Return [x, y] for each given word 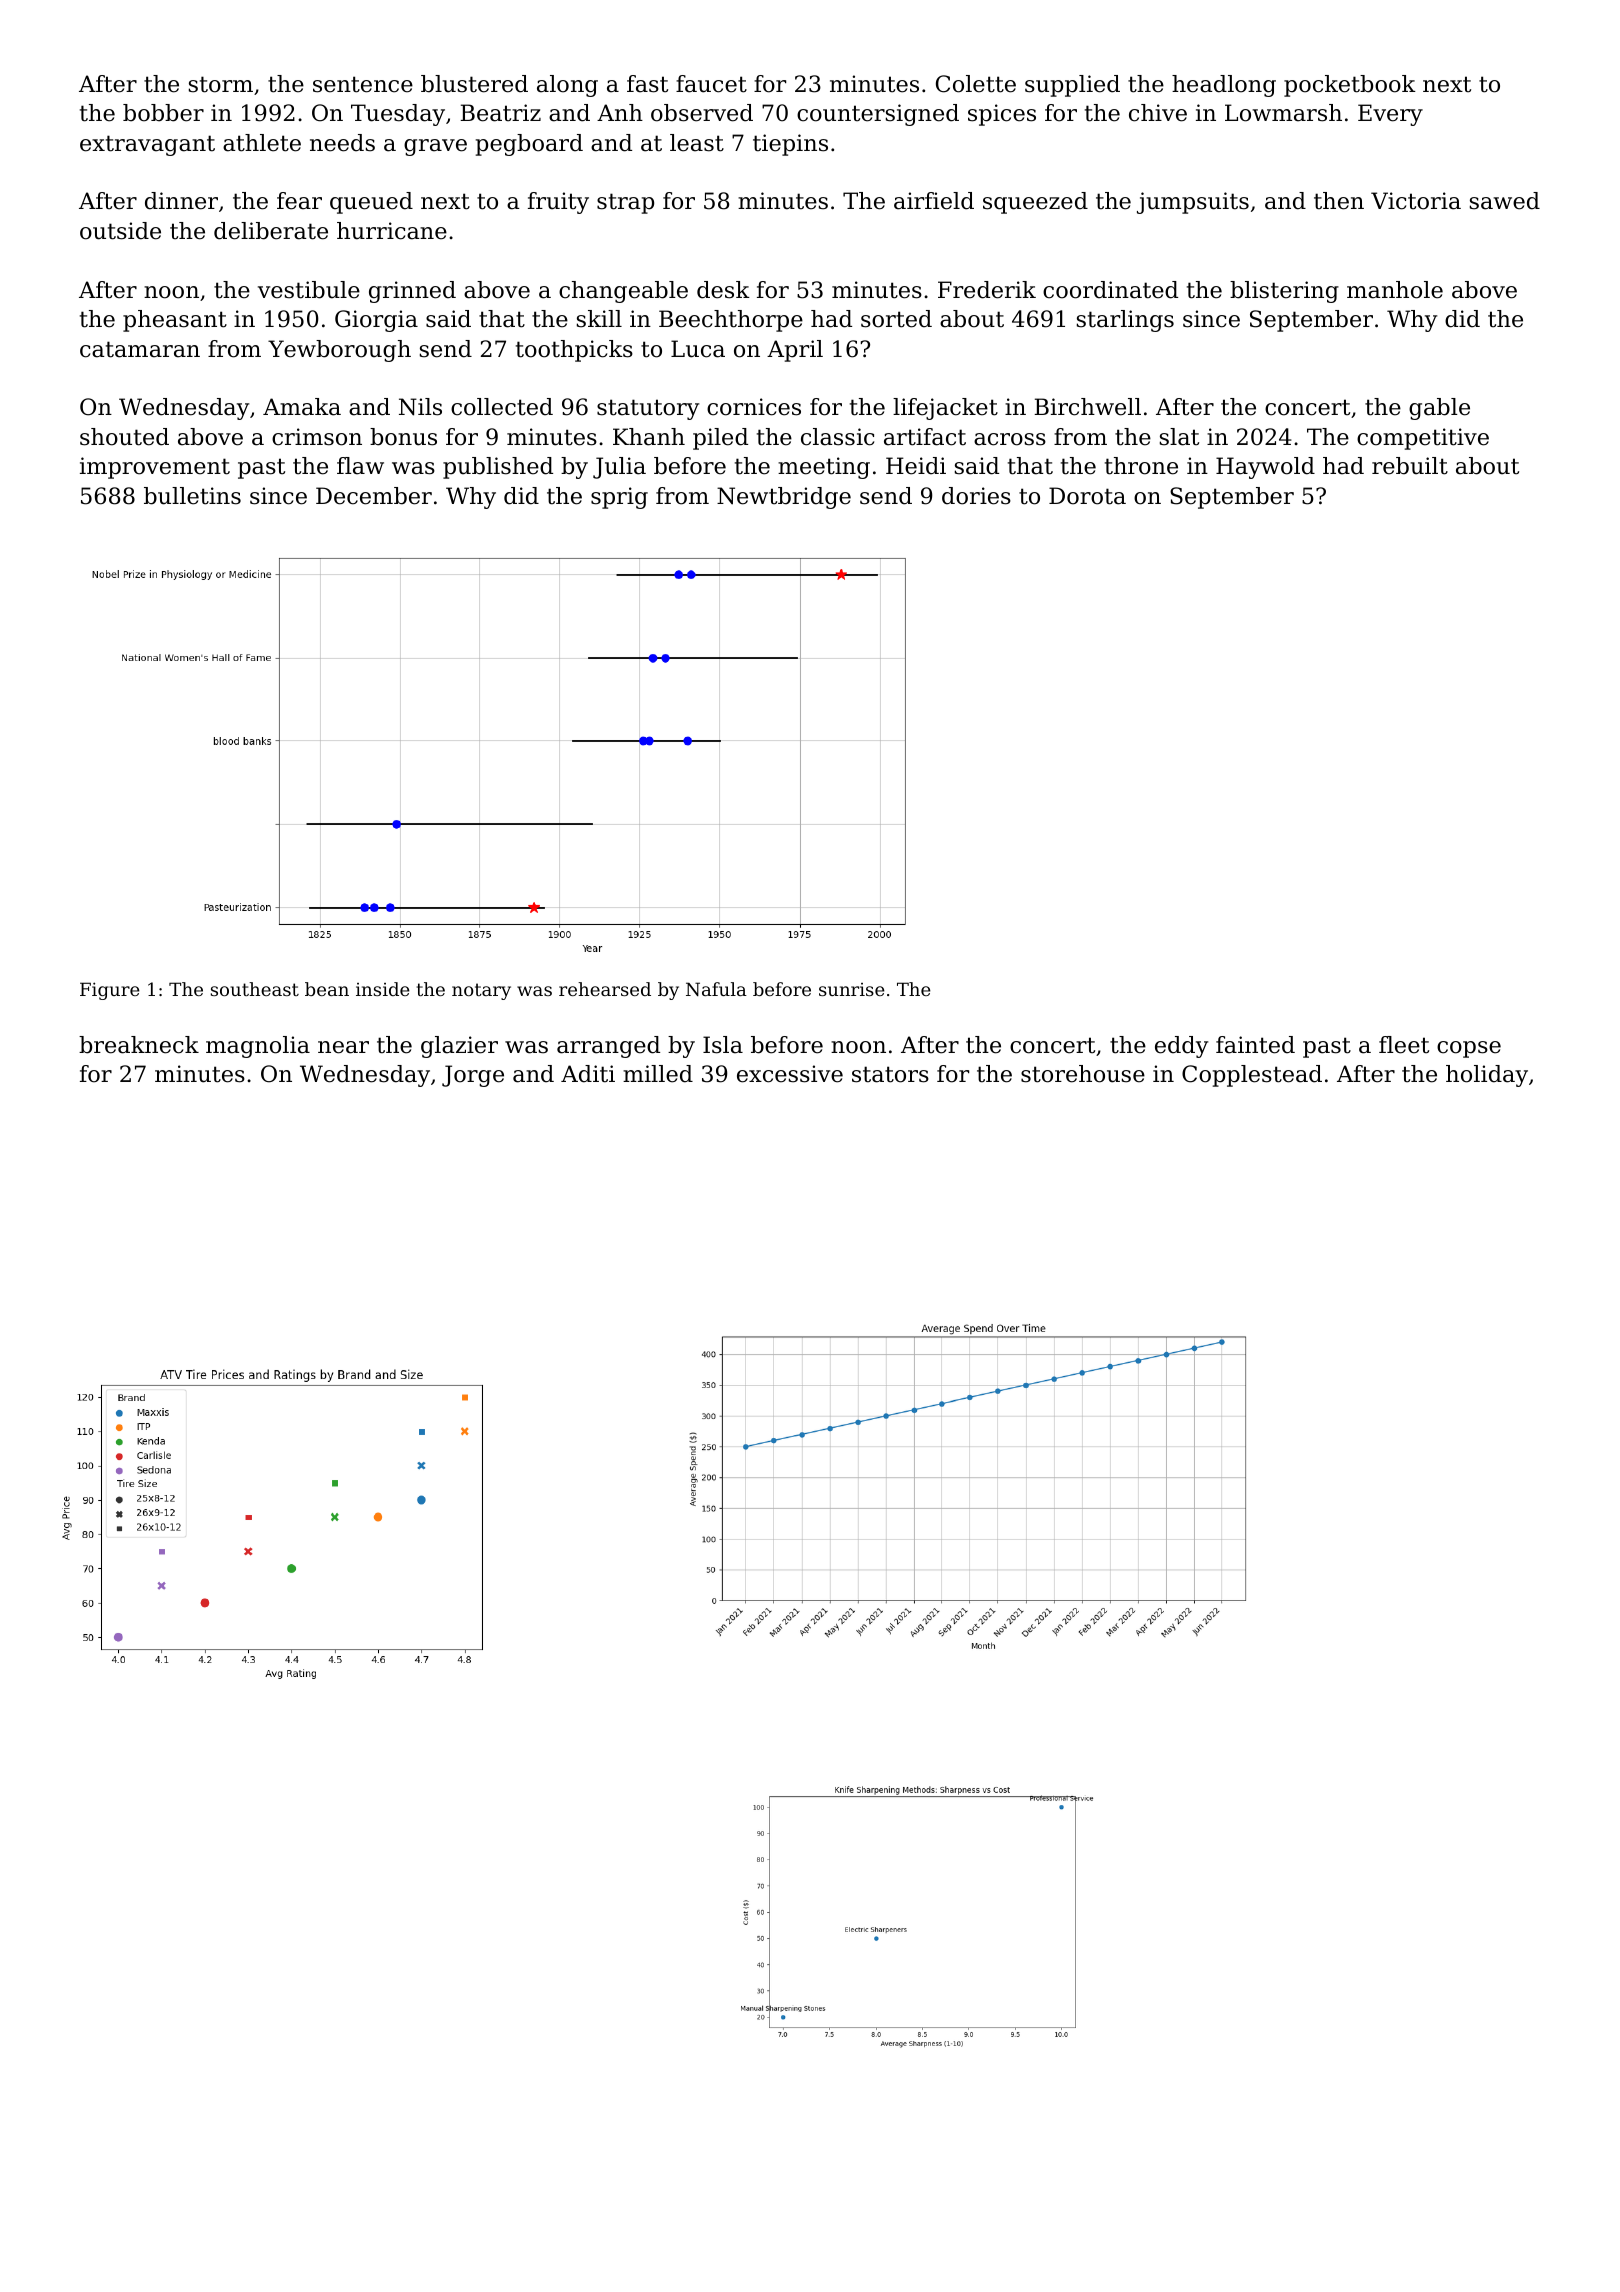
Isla [723, 1045]
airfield [934, 201]
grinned [412, 292]
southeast [255, 989]
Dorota [1087, 496]
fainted [1255, 1045]
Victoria [1416, 201]
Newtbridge [784, 498]
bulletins [192, 496]
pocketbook [1350, 86]
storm [221, 84]
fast [647, 84]
